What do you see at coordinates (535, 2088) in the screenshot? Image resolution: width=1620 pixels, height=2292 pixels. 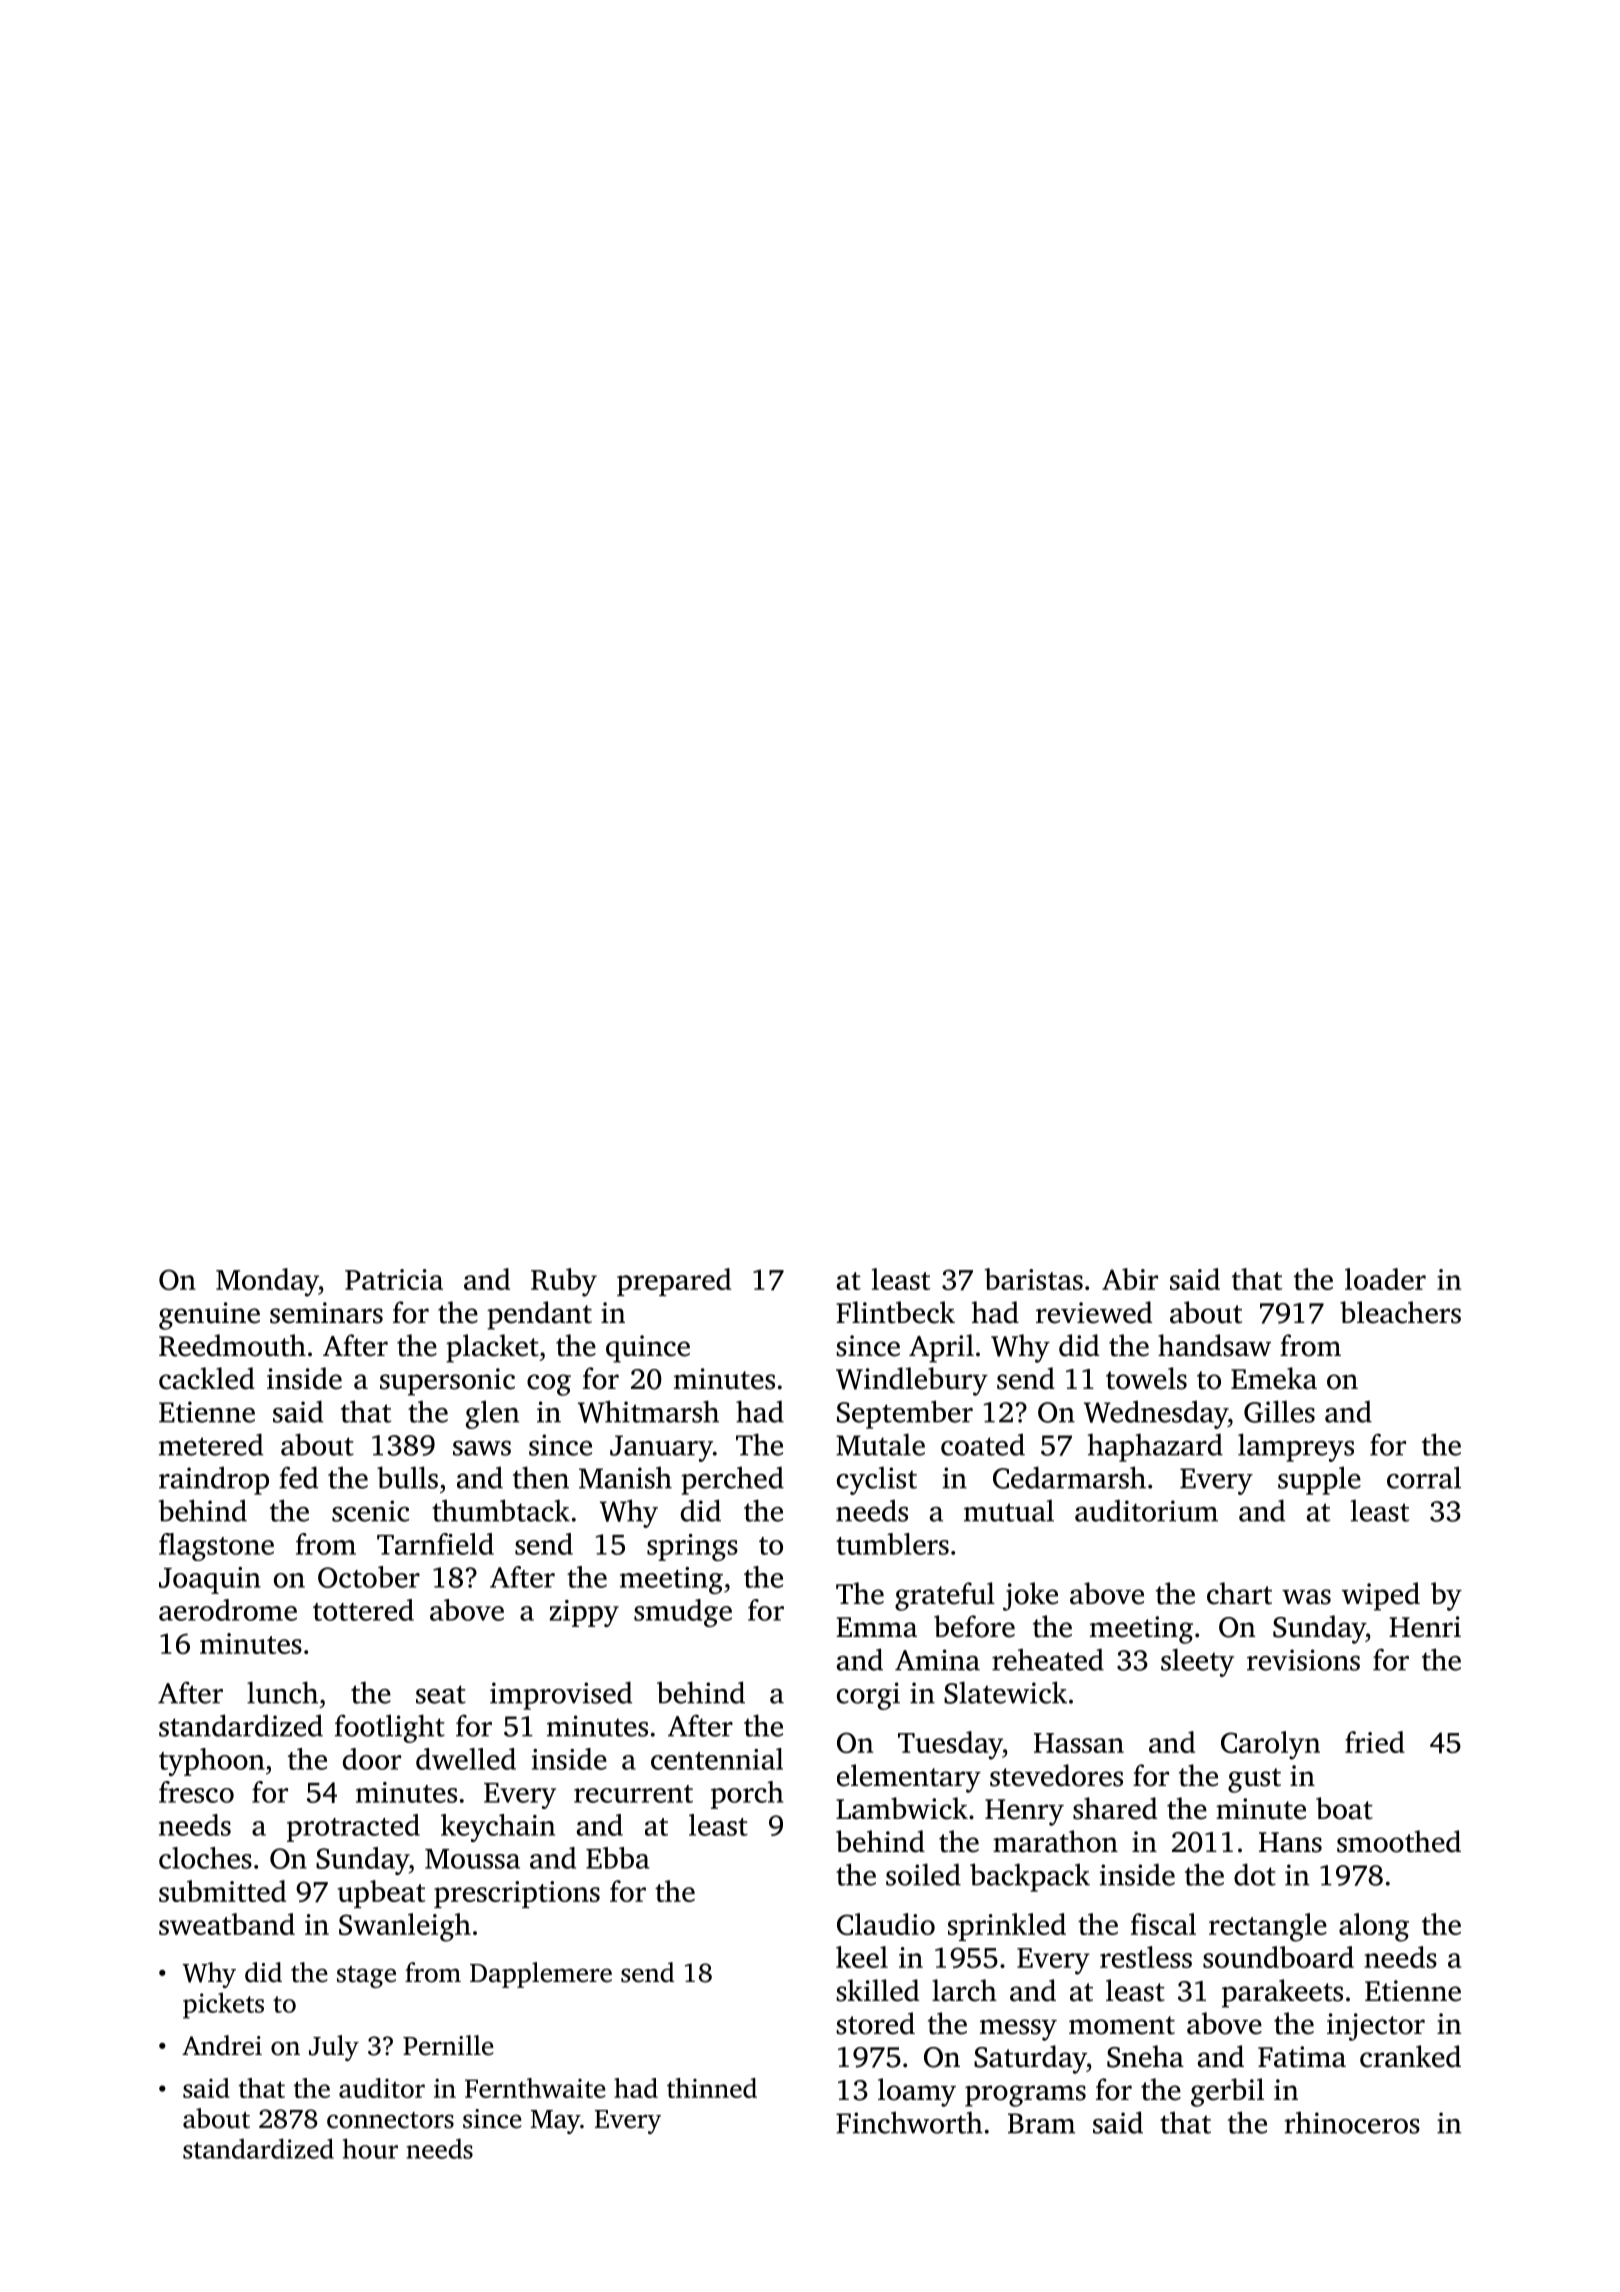 I see `Fernthwaite` at bounding box center [535, 2088].
